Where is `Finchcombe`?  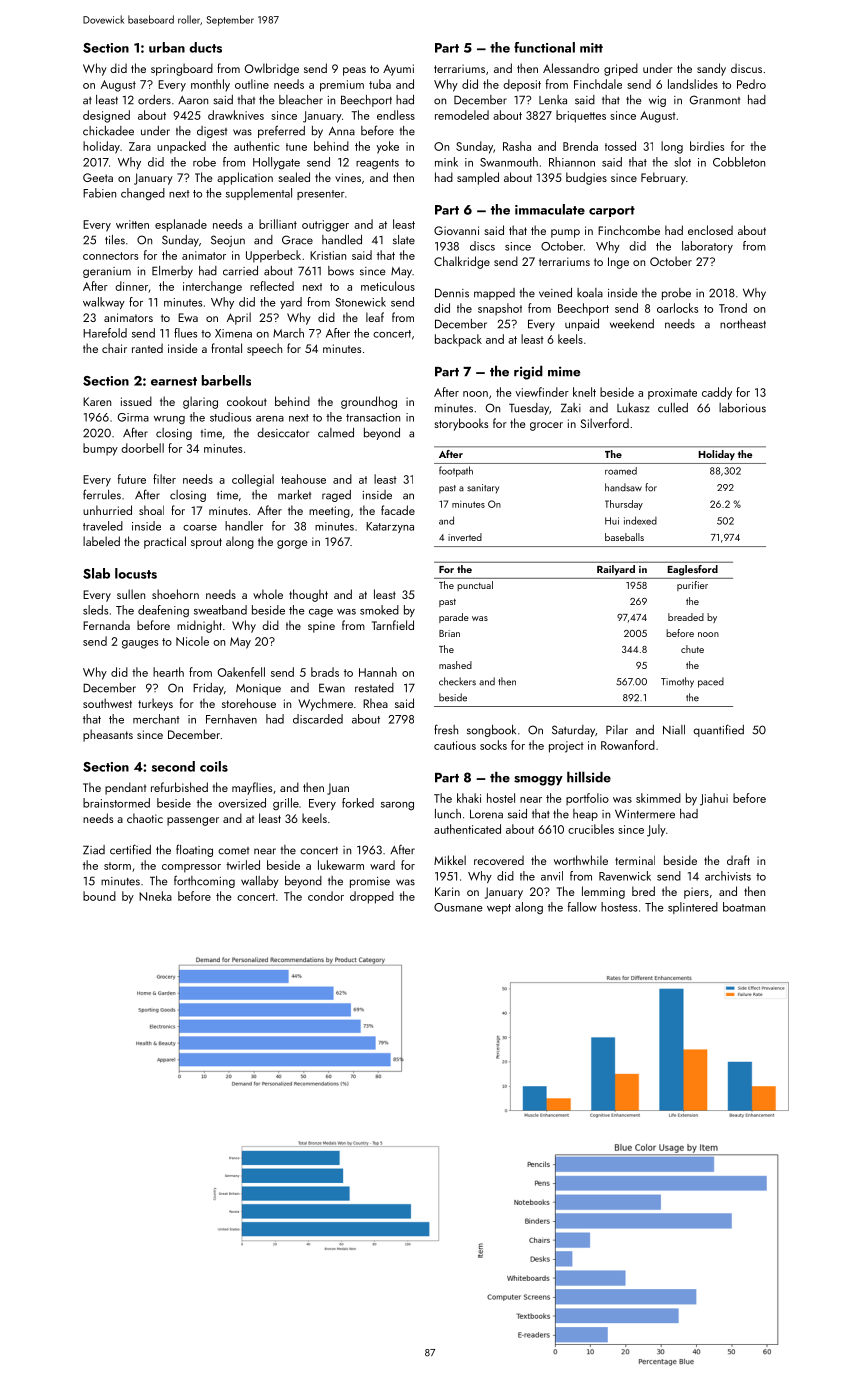 Finchcombe is located at coordinates (629, 230).
